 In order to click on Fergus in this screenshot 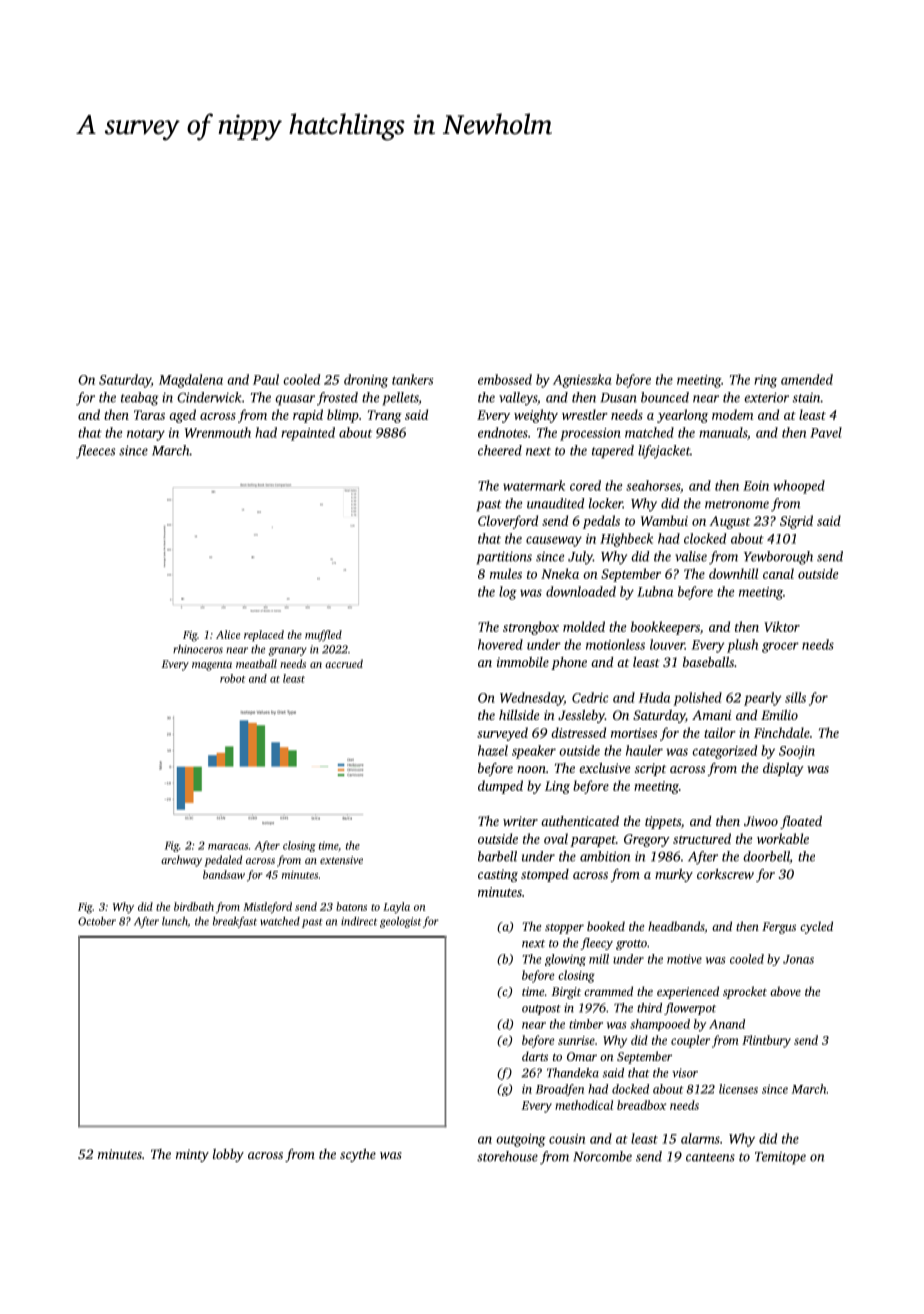, I will do `click(779, 928)`.
